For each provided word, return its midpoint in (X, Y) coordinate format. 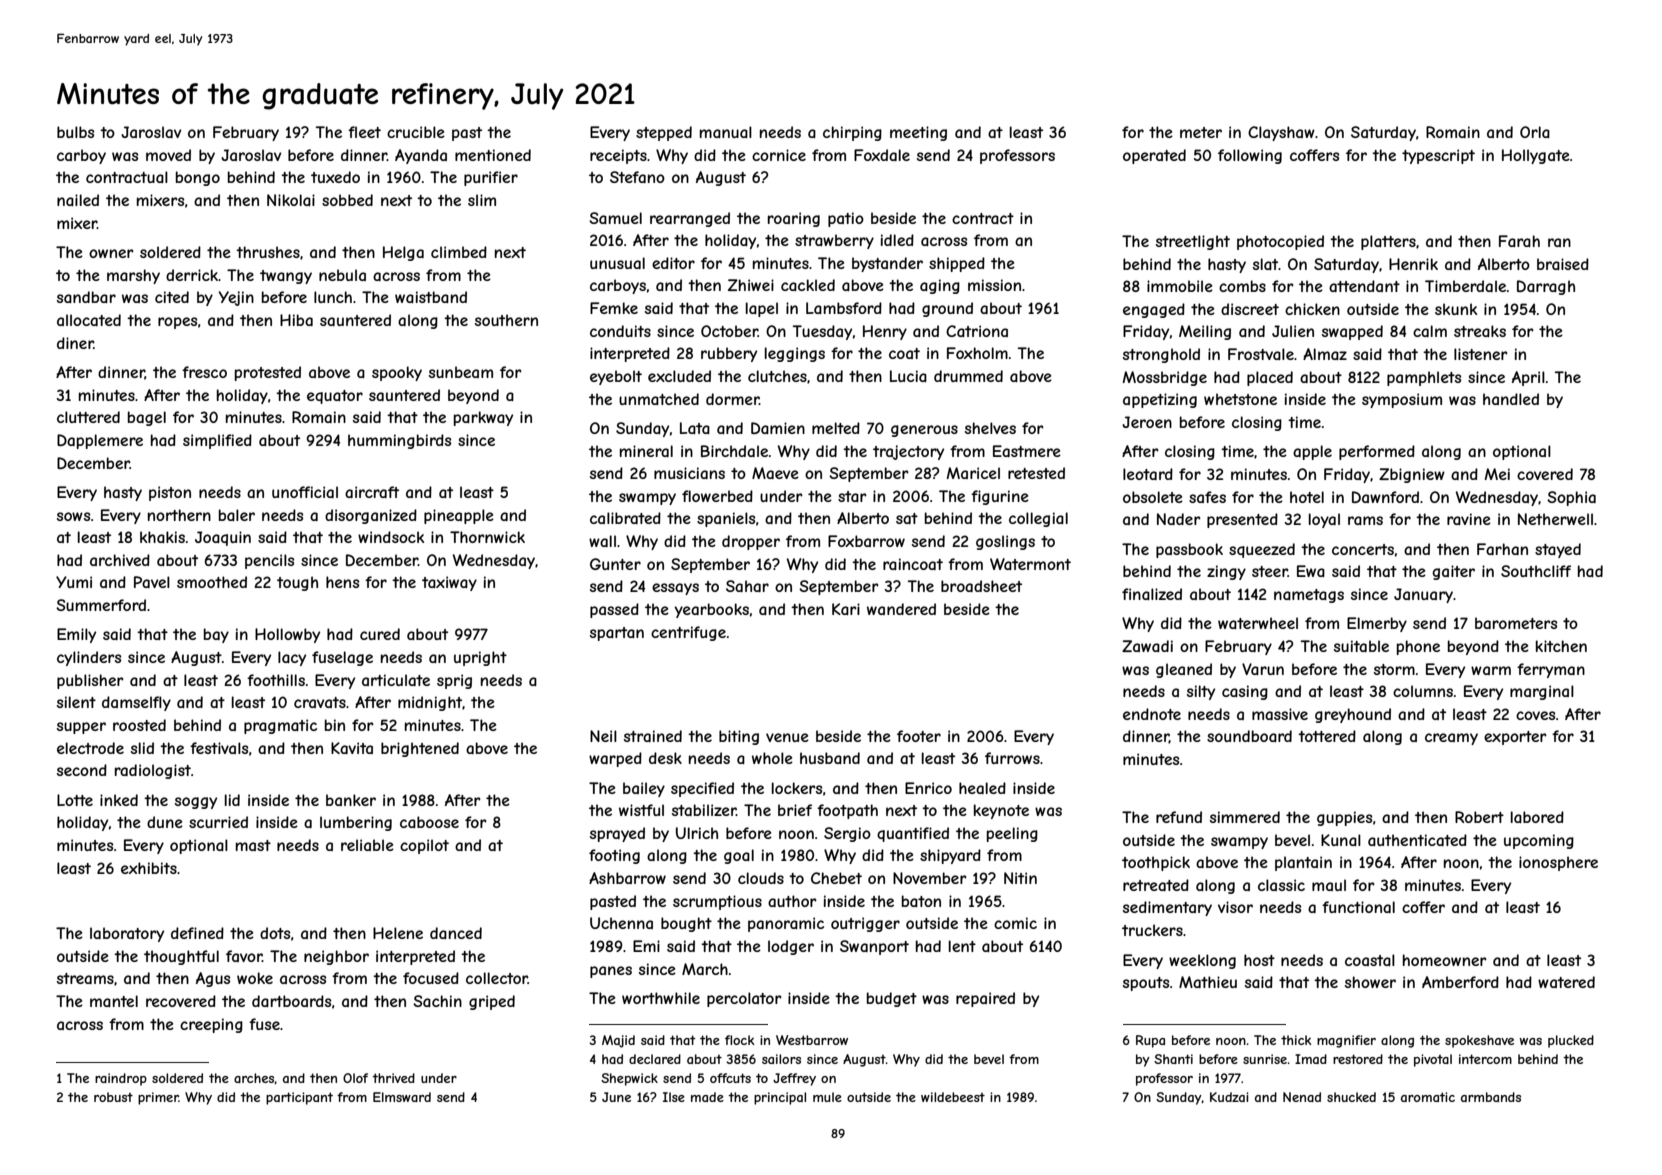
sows (73, 516)
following (1250, 156)
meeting (918, 133)
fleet (364, 132)
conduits (620, 331)
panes (611, 972)
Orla (1535, 132)
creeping (211, 1025)
